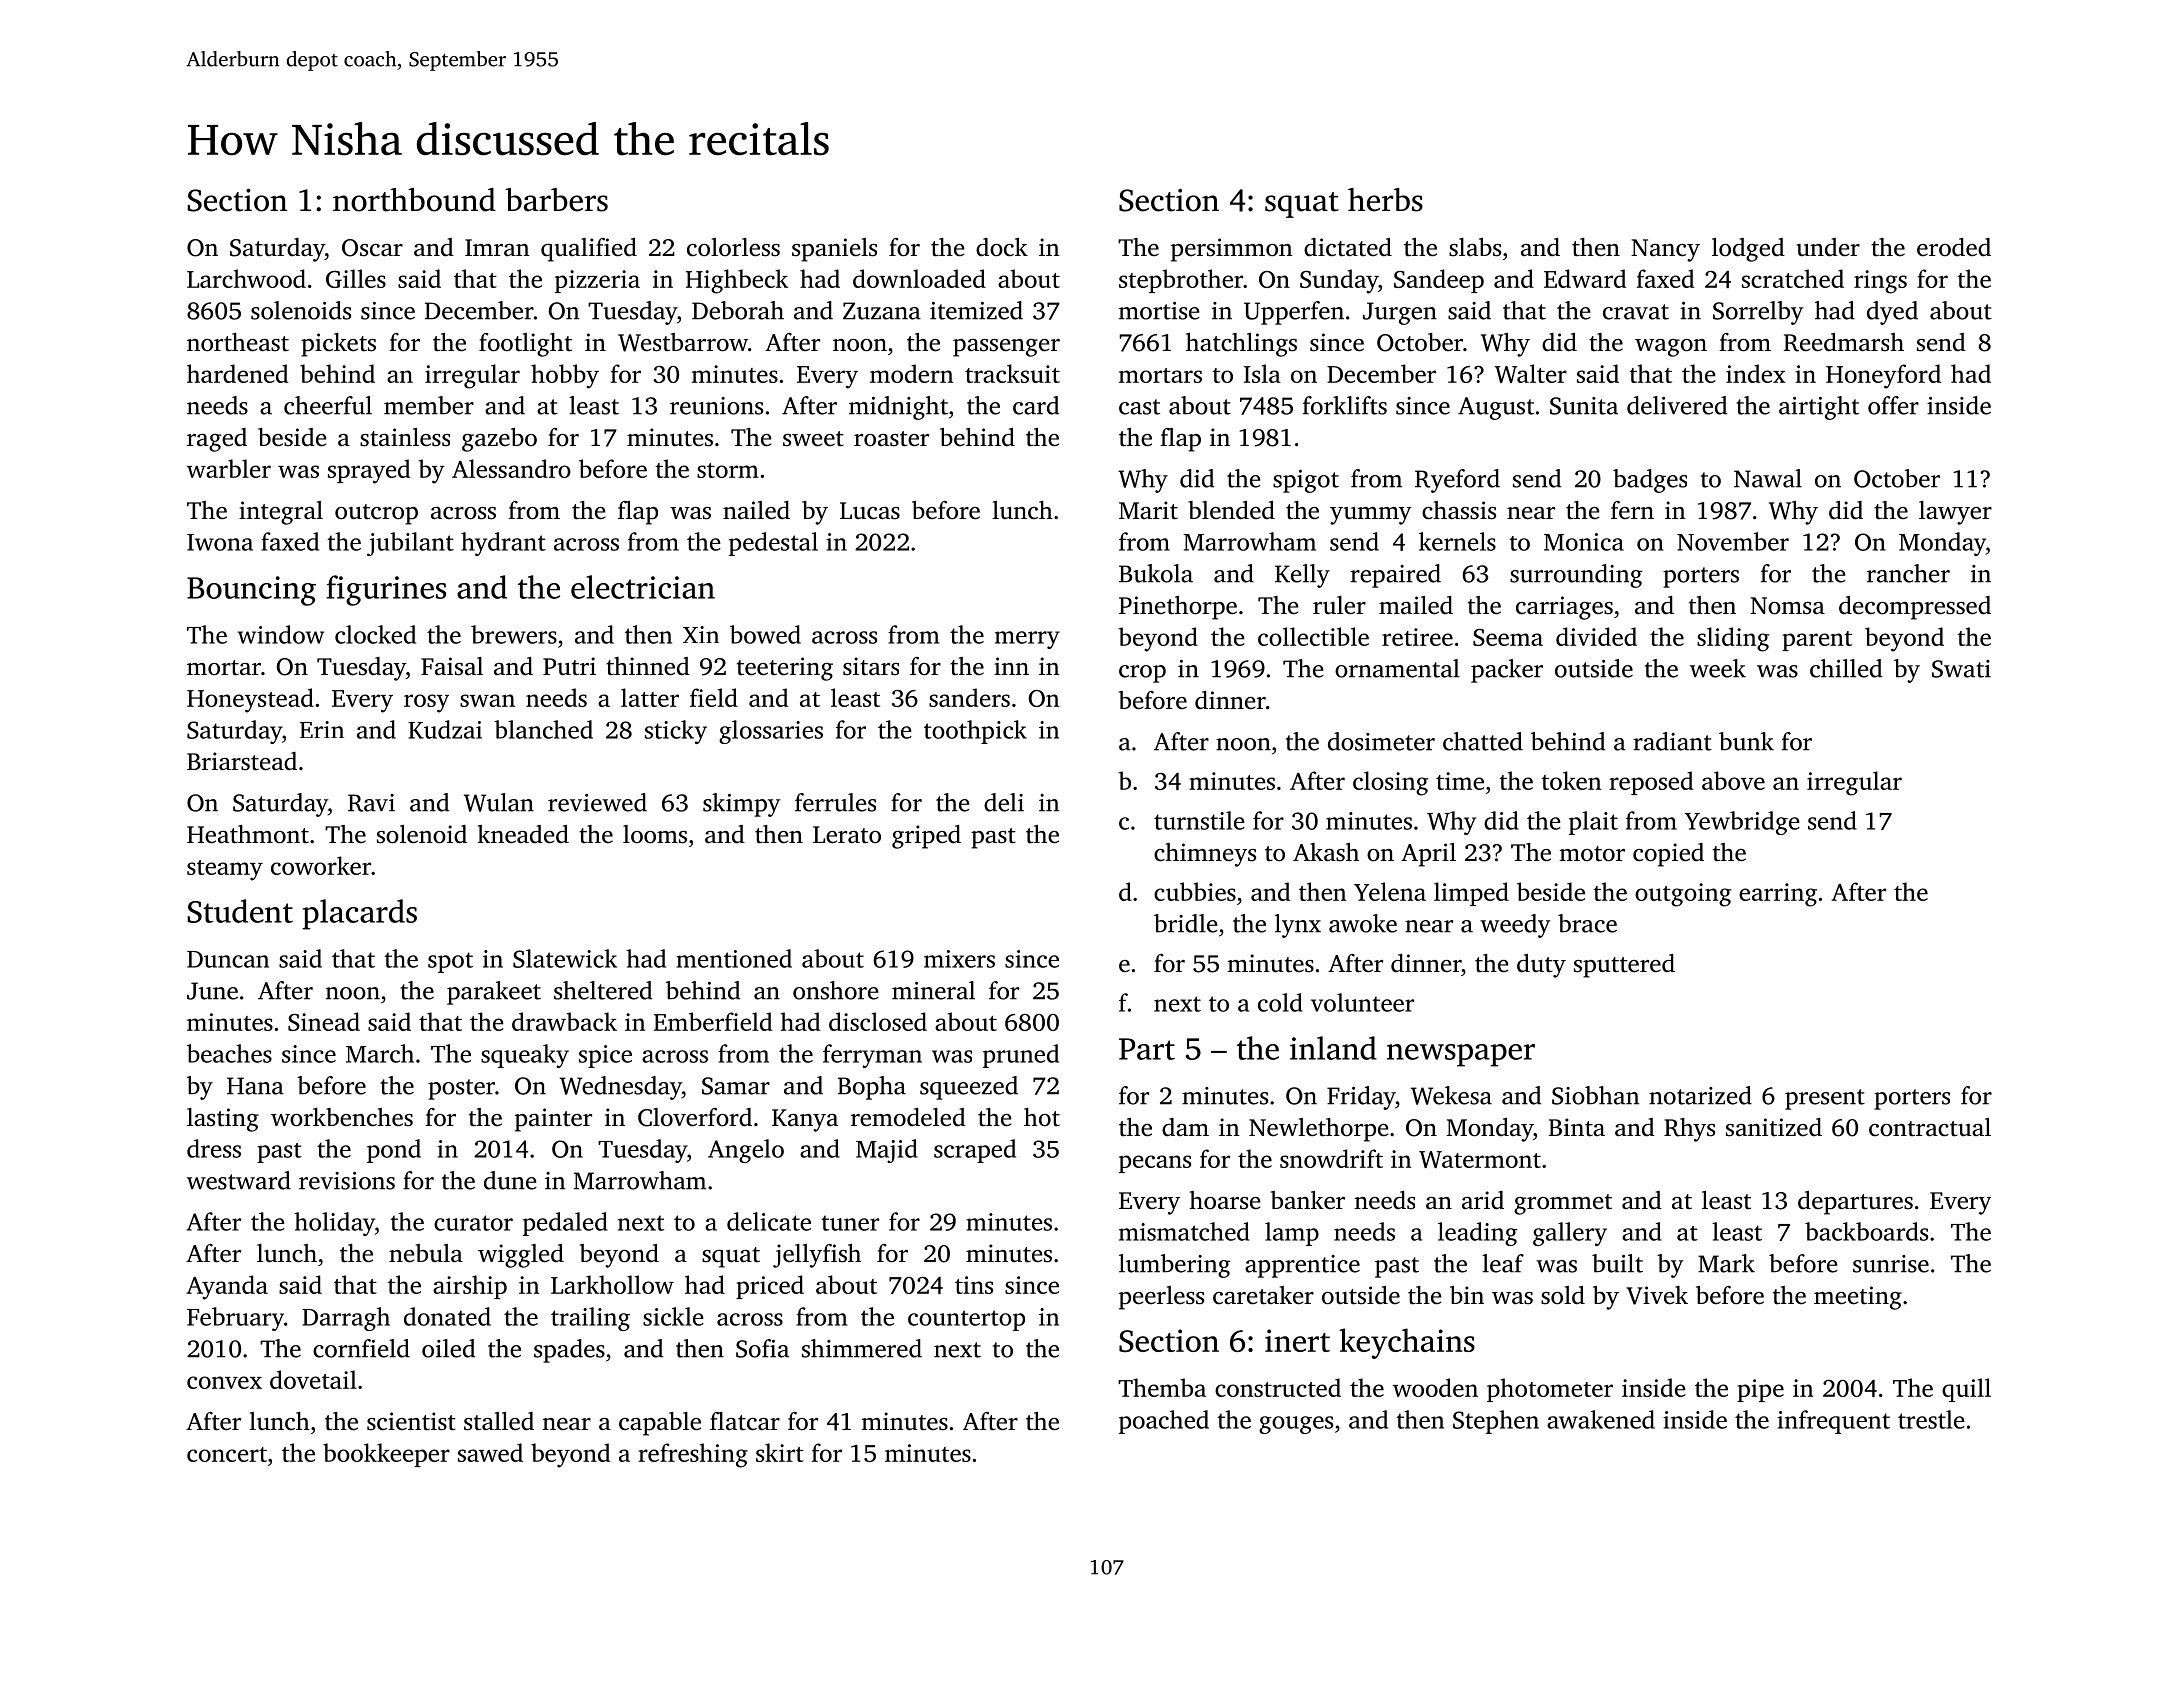 The height and width of the document is (1683, 2178). Describe the element at coordinates (1326, 852) in the document. I see `Akash` at that location.
